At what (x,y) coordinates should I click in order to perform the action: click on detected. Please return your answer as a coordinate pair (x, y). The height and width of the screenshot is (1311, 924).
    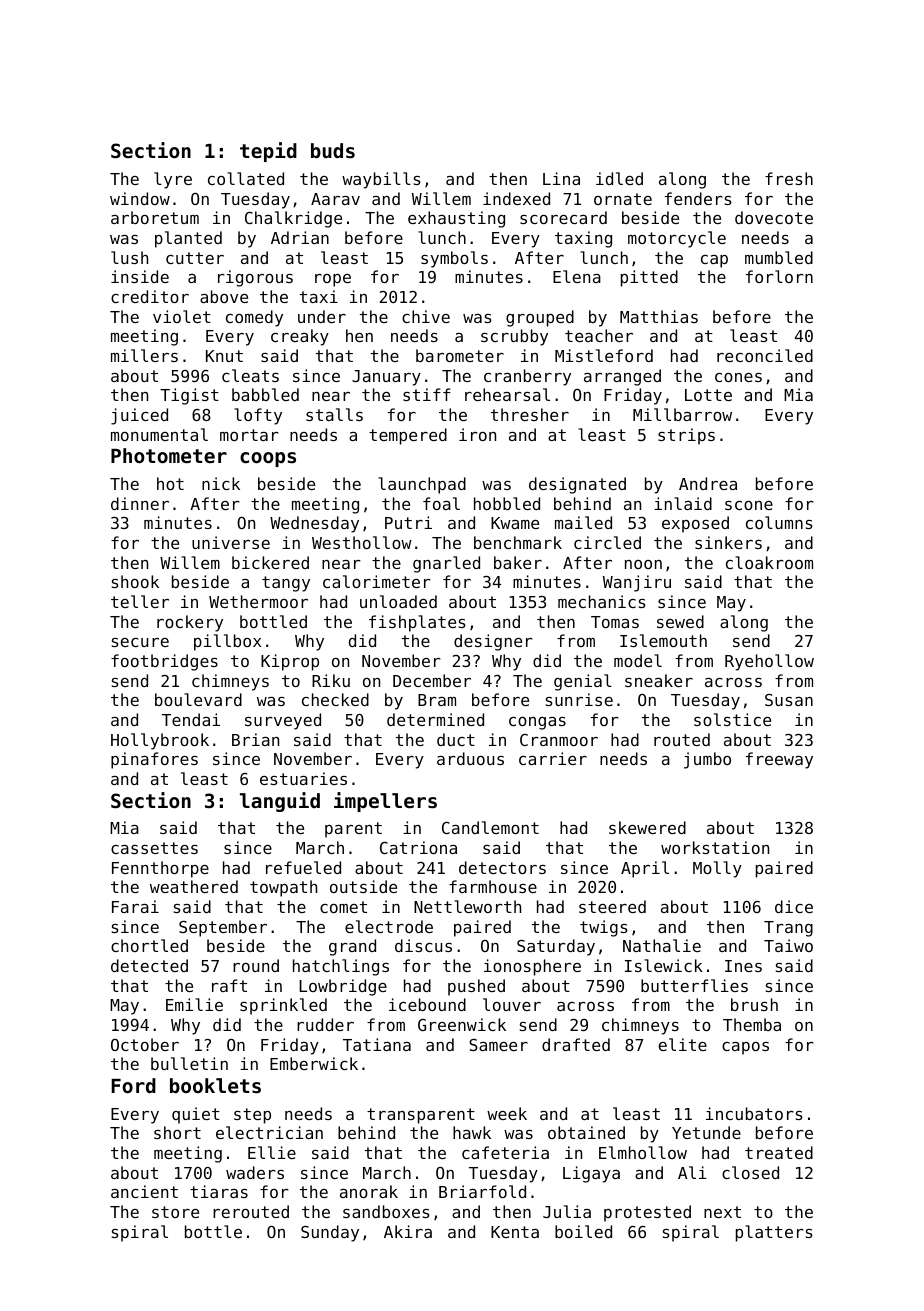
    Looking at the image, I should click on (149, 965).
